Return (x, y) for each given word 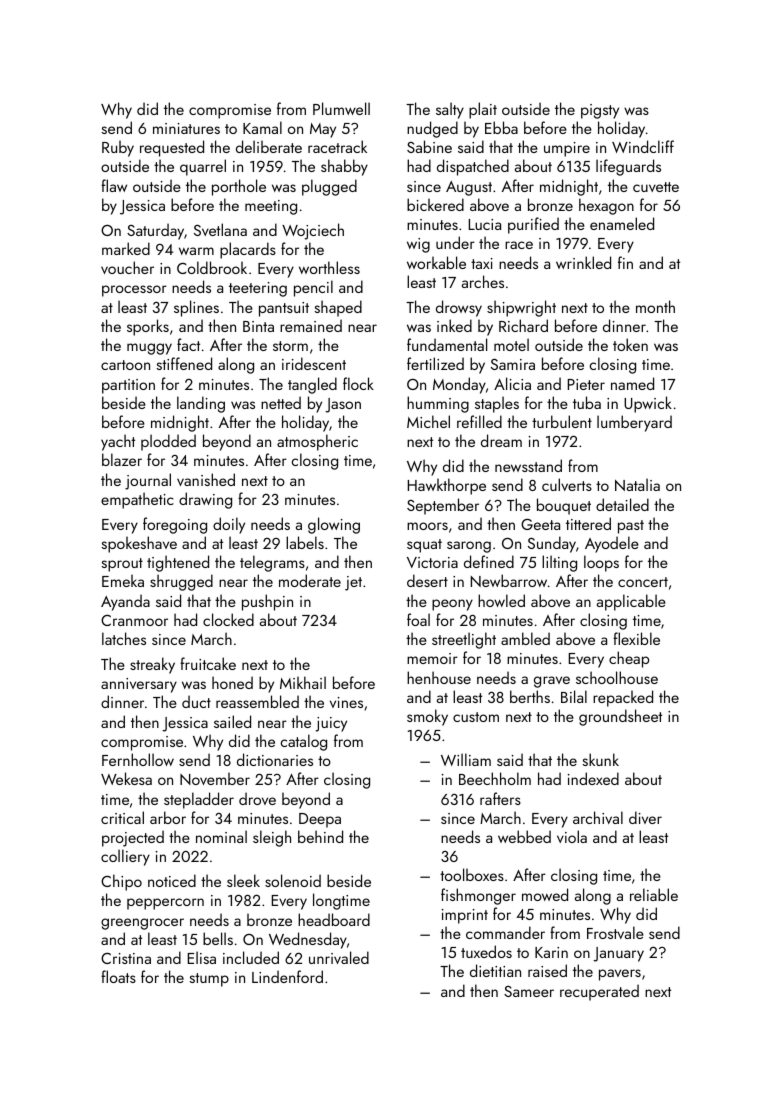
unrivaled (339, 957)
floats (118, 976)
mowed (545, 894)
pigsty (600, 111)
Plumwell (341, 108)
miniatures (186, 128)
